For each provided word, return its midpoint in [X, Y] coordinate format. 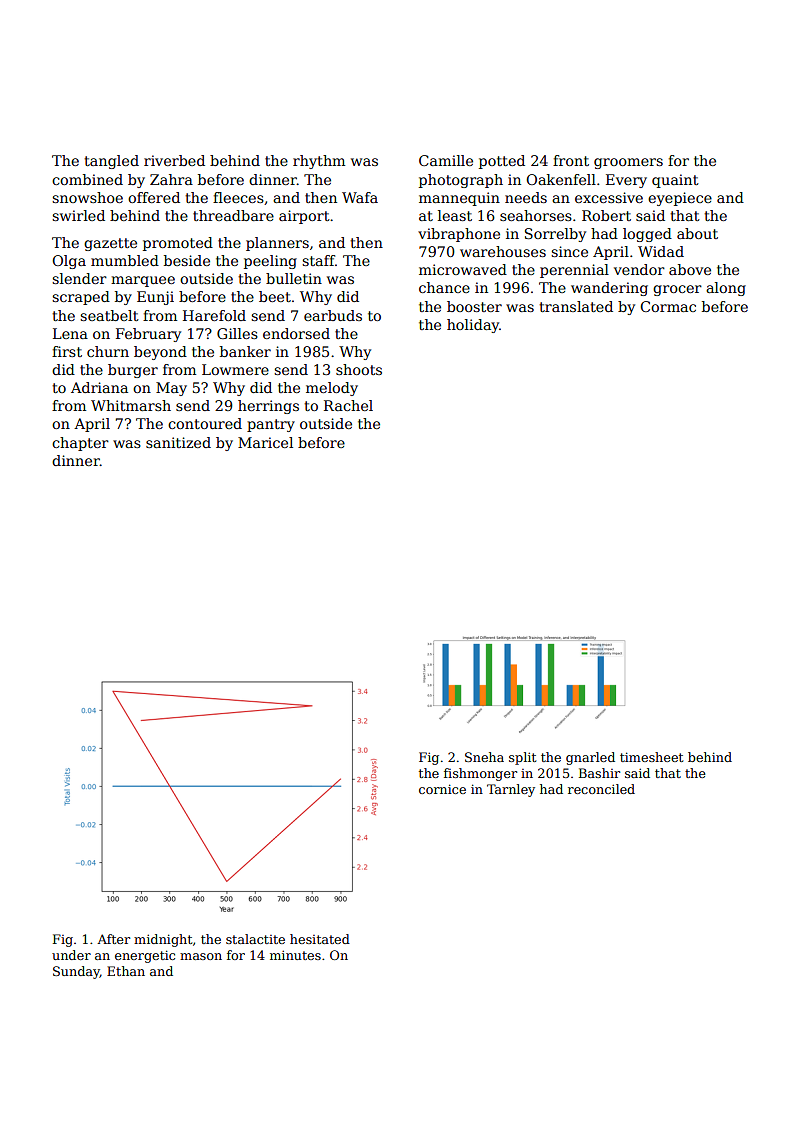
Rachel [348, 405]
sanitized [178, 442]
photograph [461, 181]
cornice [442, 789]
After [113, 939]
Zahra [171, 179]
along [726, 289]
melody [332, 389]
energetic [145, 956]
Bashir [599, 773]
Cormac [668, 306]
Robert [606, 215]
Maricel [265, 442]
